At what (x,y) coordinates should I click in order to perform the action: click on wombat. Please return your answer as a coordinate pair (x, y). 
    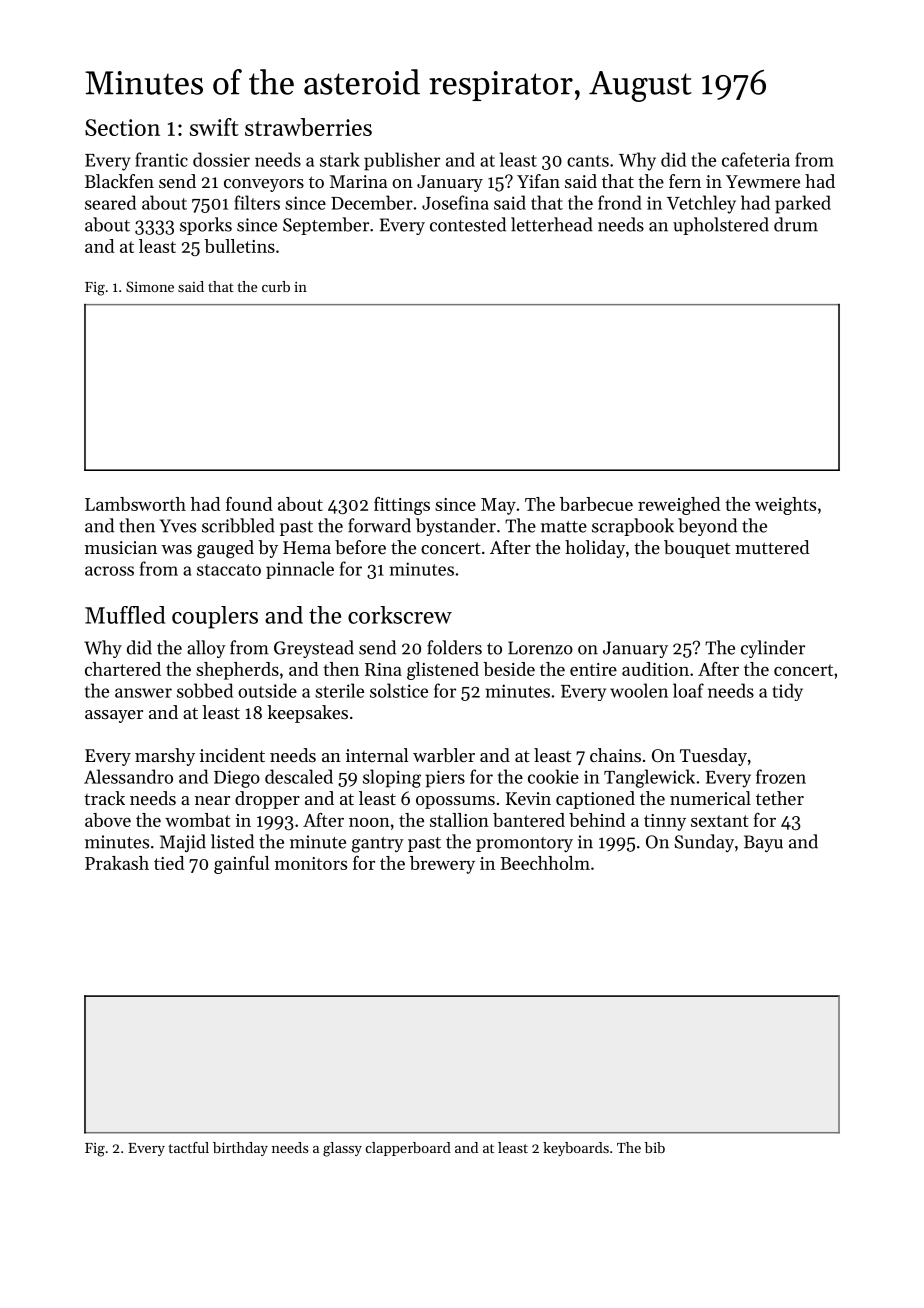
    Looking at the image, I should click on (198, 820).
